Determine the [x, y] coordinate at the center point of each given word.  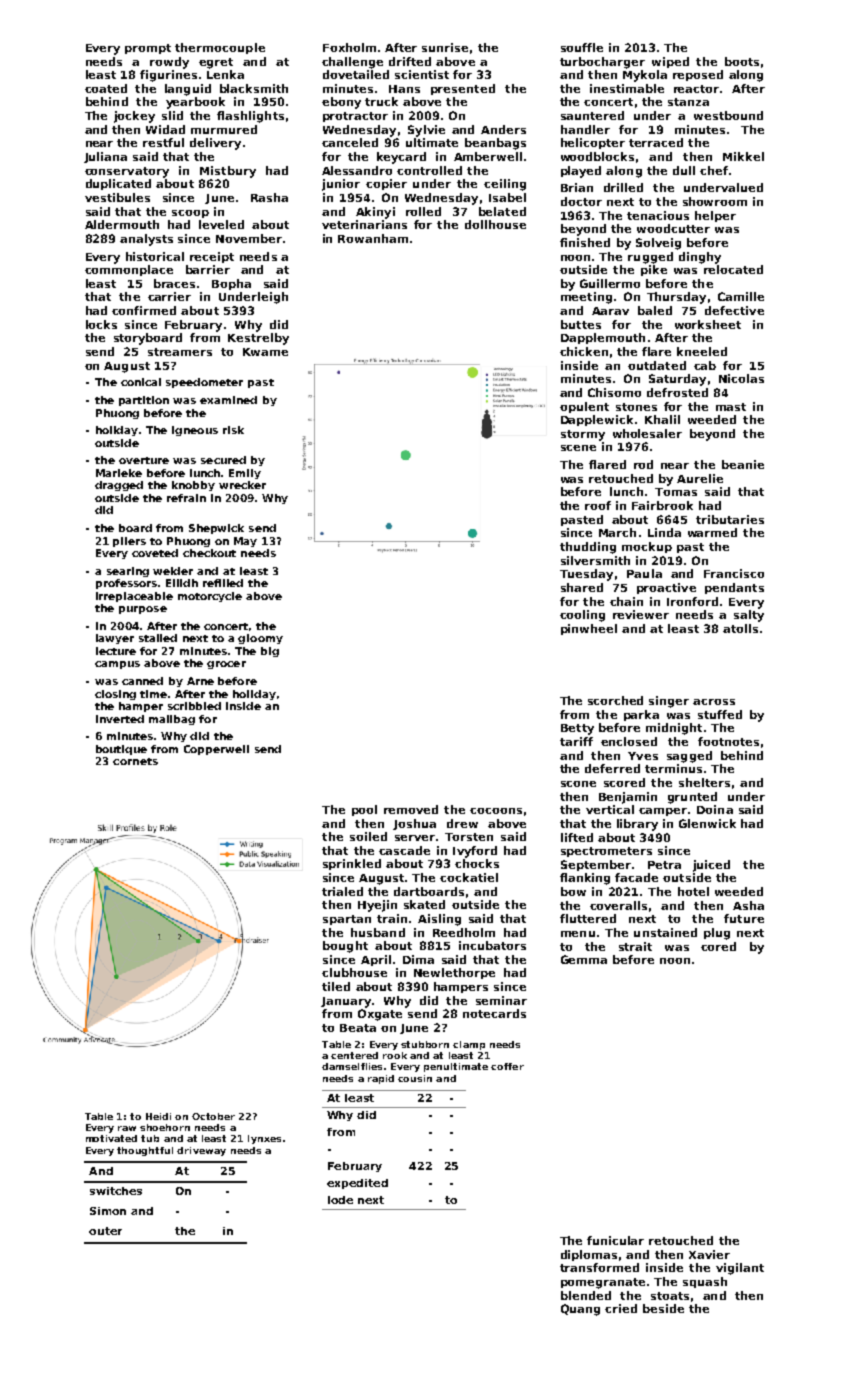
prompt [148, 49]
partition [144, 401]
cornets [135, 761]
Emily [245, 474]
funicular [615, 1240]
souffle [582, 47]
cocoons [496, 811]
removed [411, 809]
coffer [507, 1066]
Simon [108, 1211]
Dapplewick [597, 420]
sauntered [592, 115]
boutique [121, 750]
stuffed [720, 714]
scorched [615, 700]
